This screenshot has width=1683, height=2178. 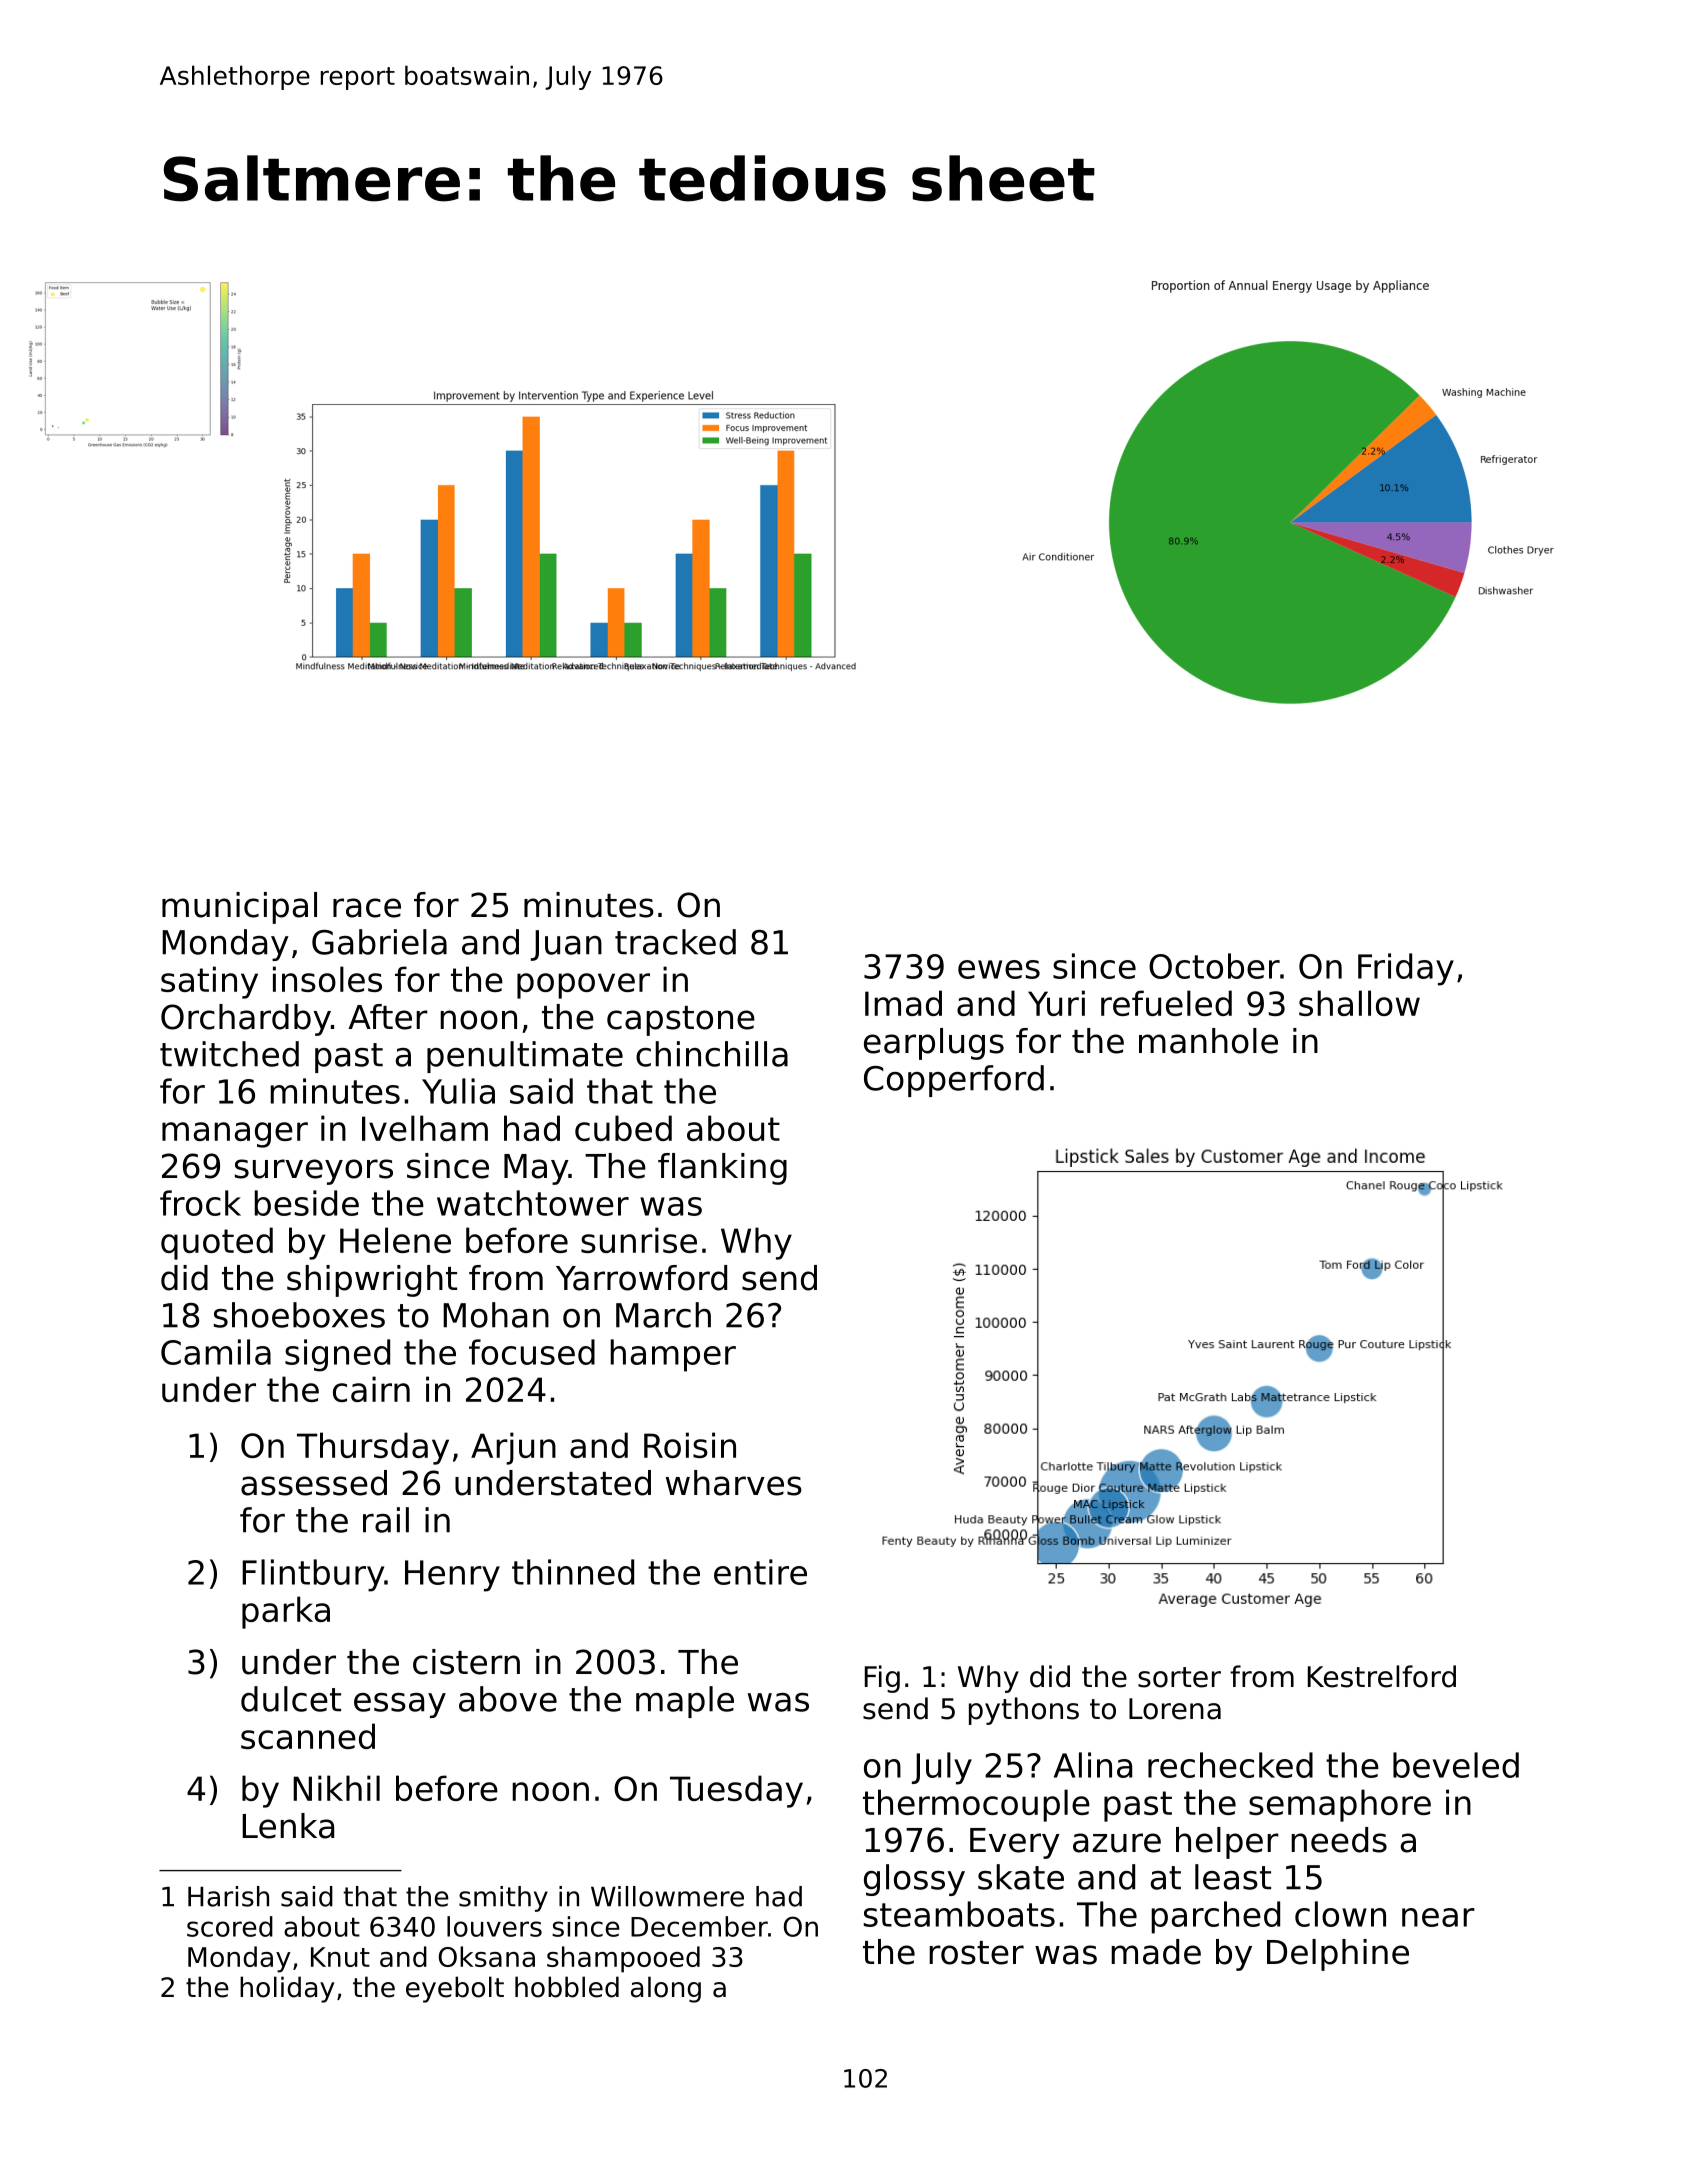 I want to click on ewes, so click(x=999, y=969).
